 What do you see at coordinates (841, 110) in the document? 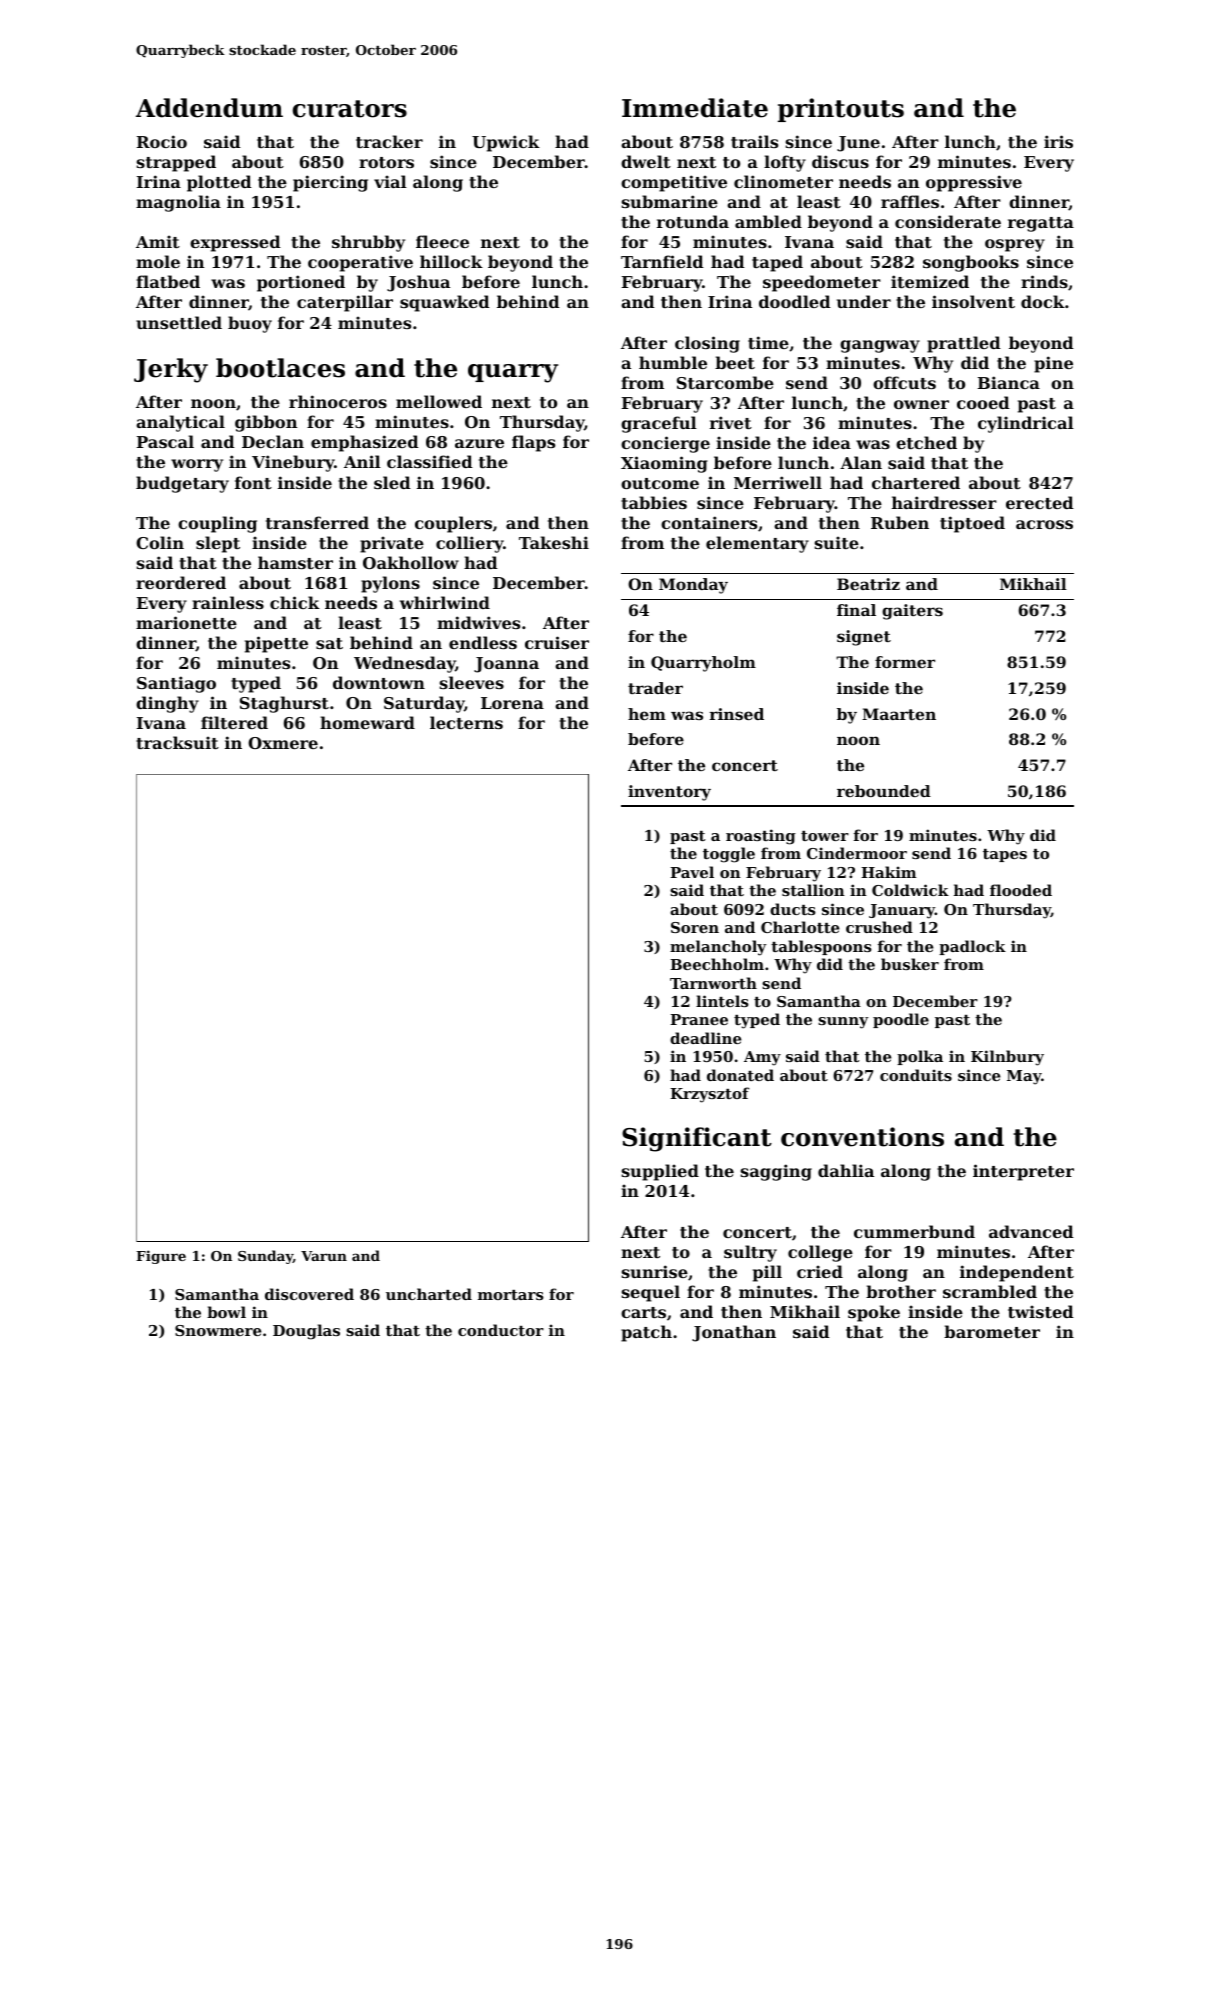
I see `printouts` at bounding box center [841, 110].
